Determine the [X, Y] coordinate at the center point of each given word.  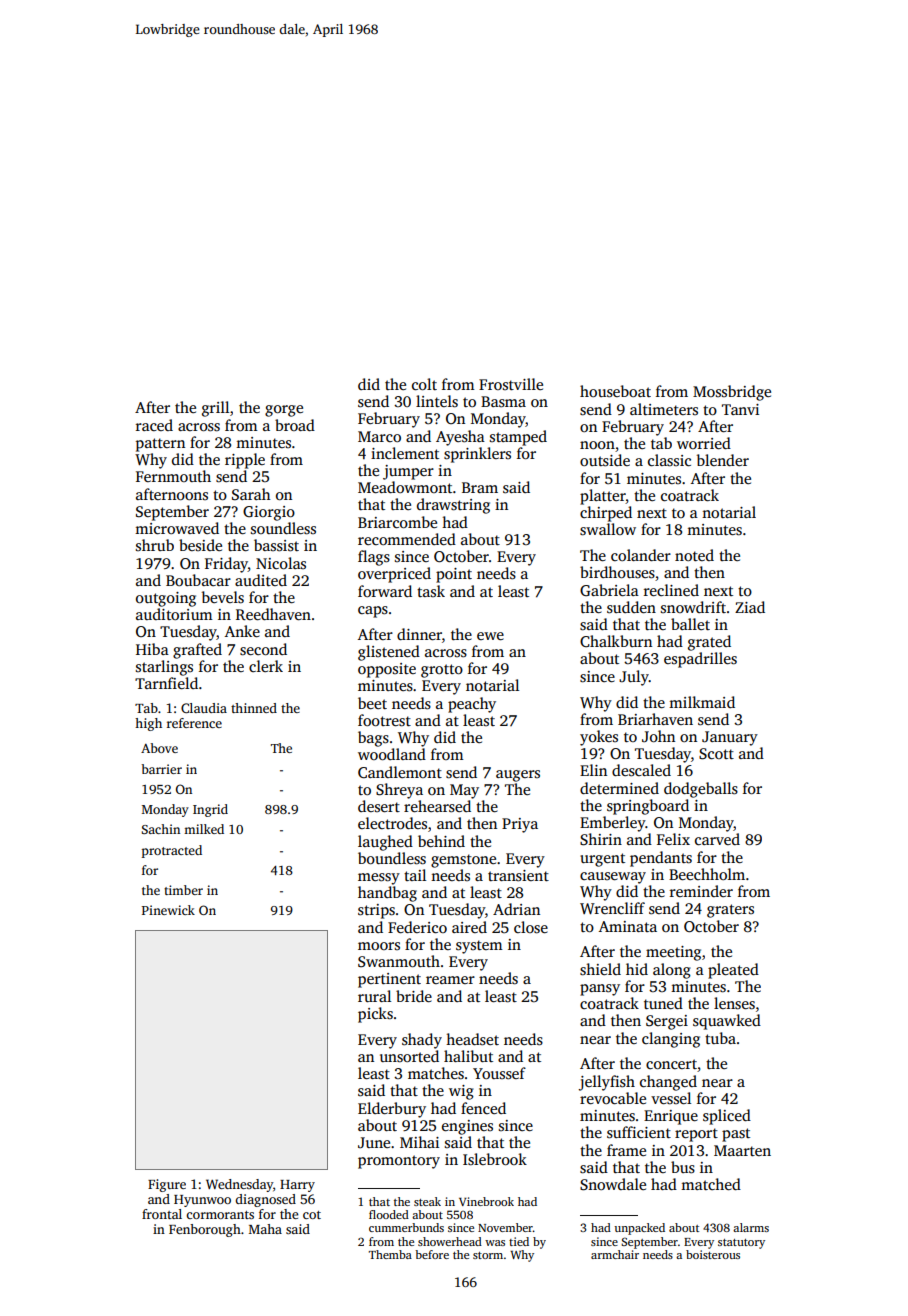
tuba [720, 1038]
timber [183, 890]
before [432, 1254]
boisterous [713, 1254]
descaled [641, 770]
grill [215, 409]
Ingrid [210, 810]
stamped [518, 438]
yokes [599, 738]
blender [723, 460]
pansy [600, 990]
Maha [265, 1229]
